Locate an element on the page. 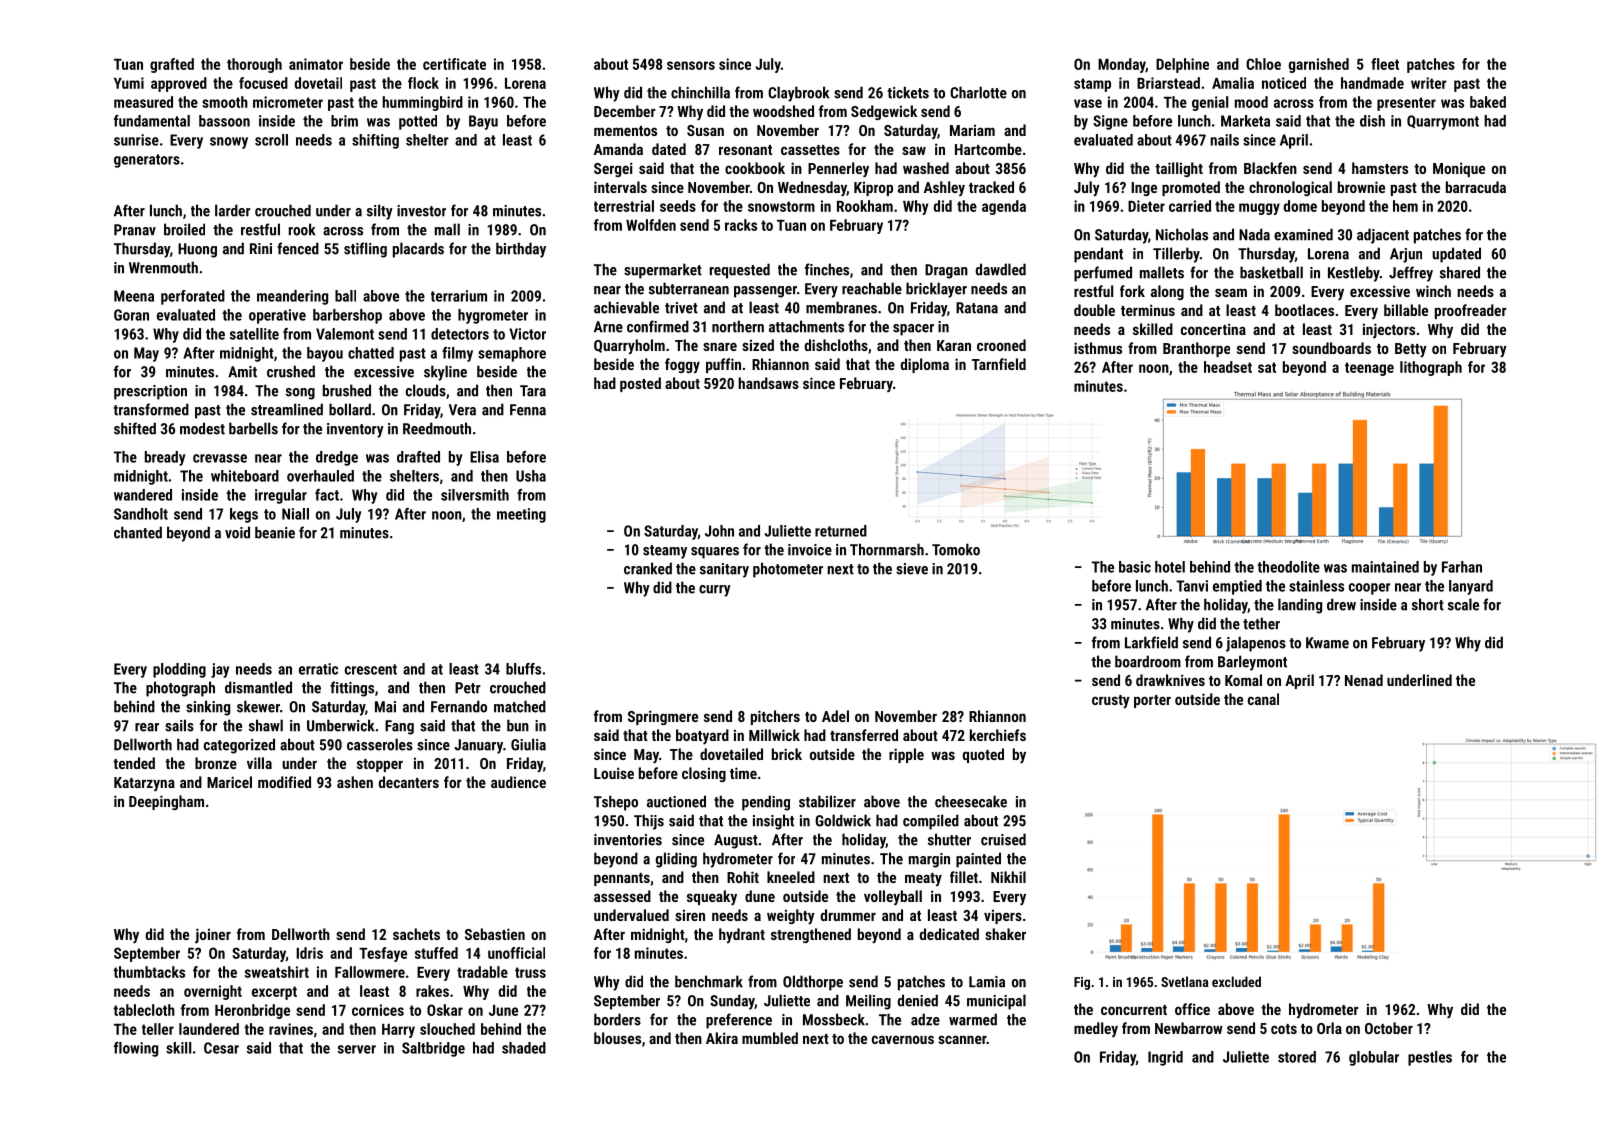  dismantled is located at coordinates (258, 687).
